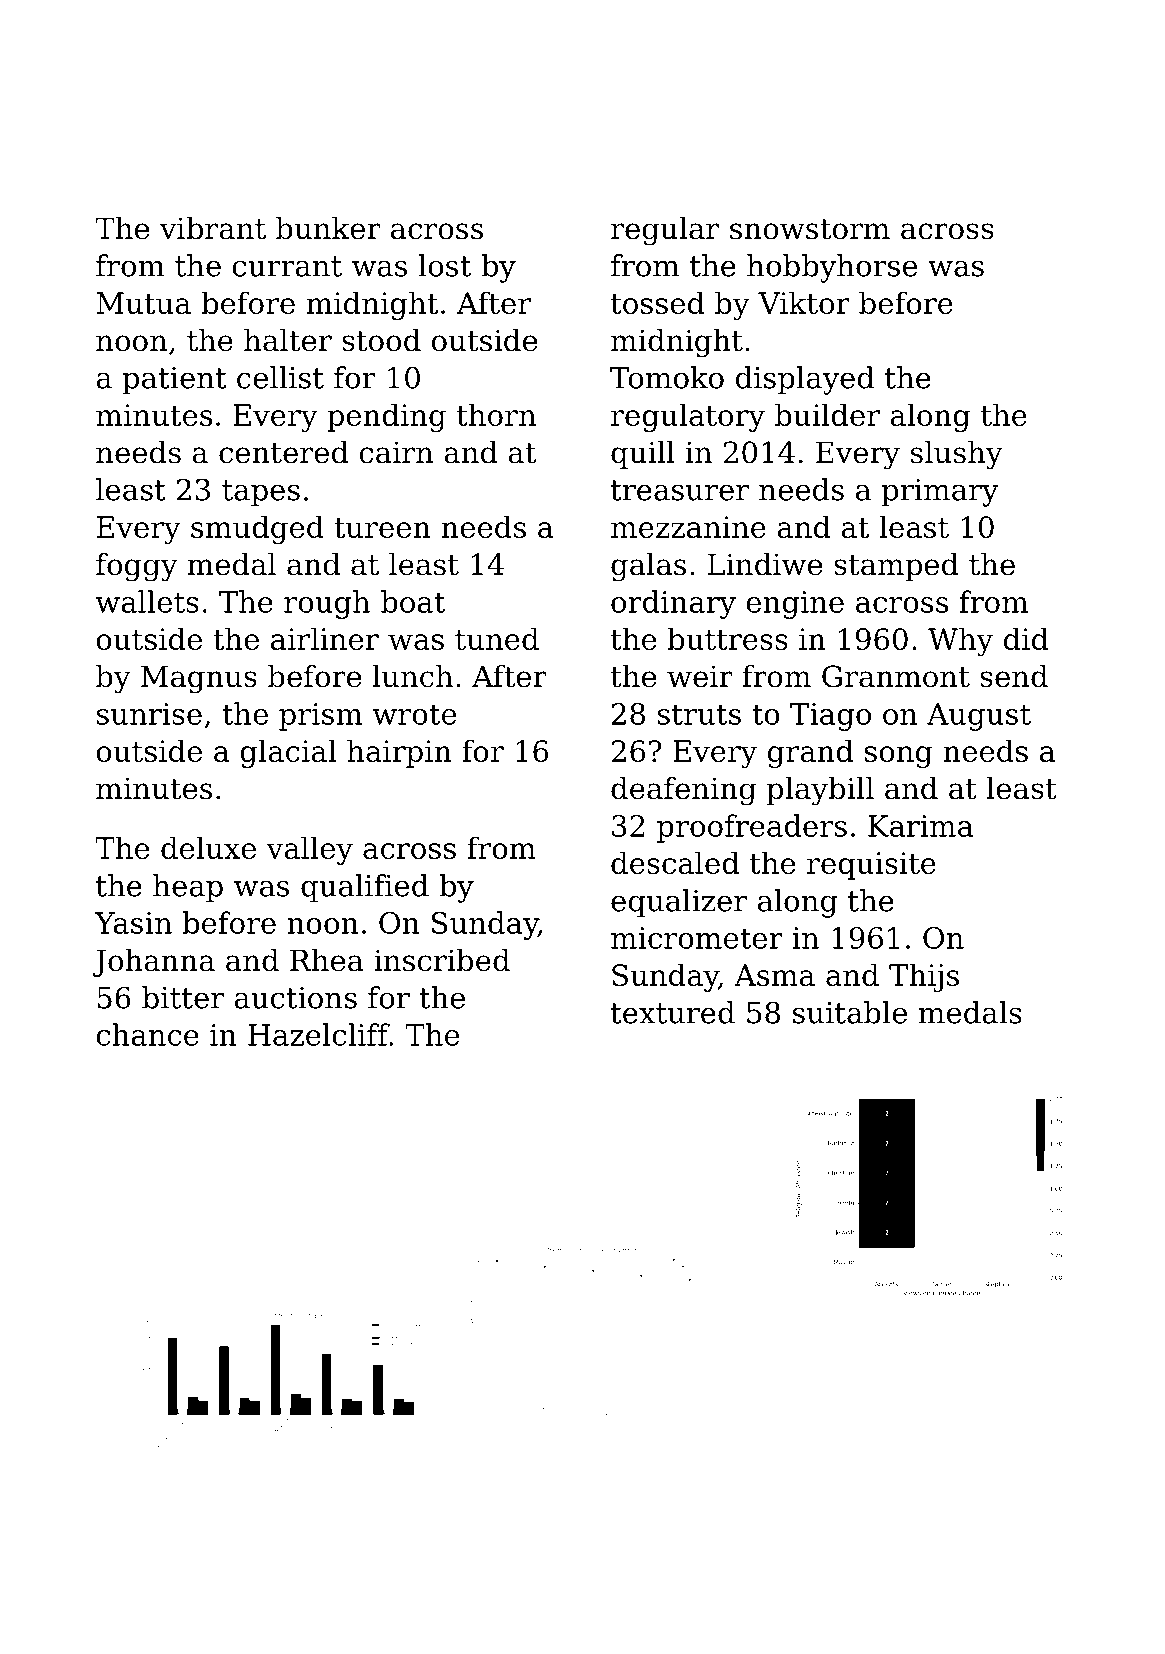 This screenshot has width=1165, height=1654. I want to click on primary, so click(940, 493).
